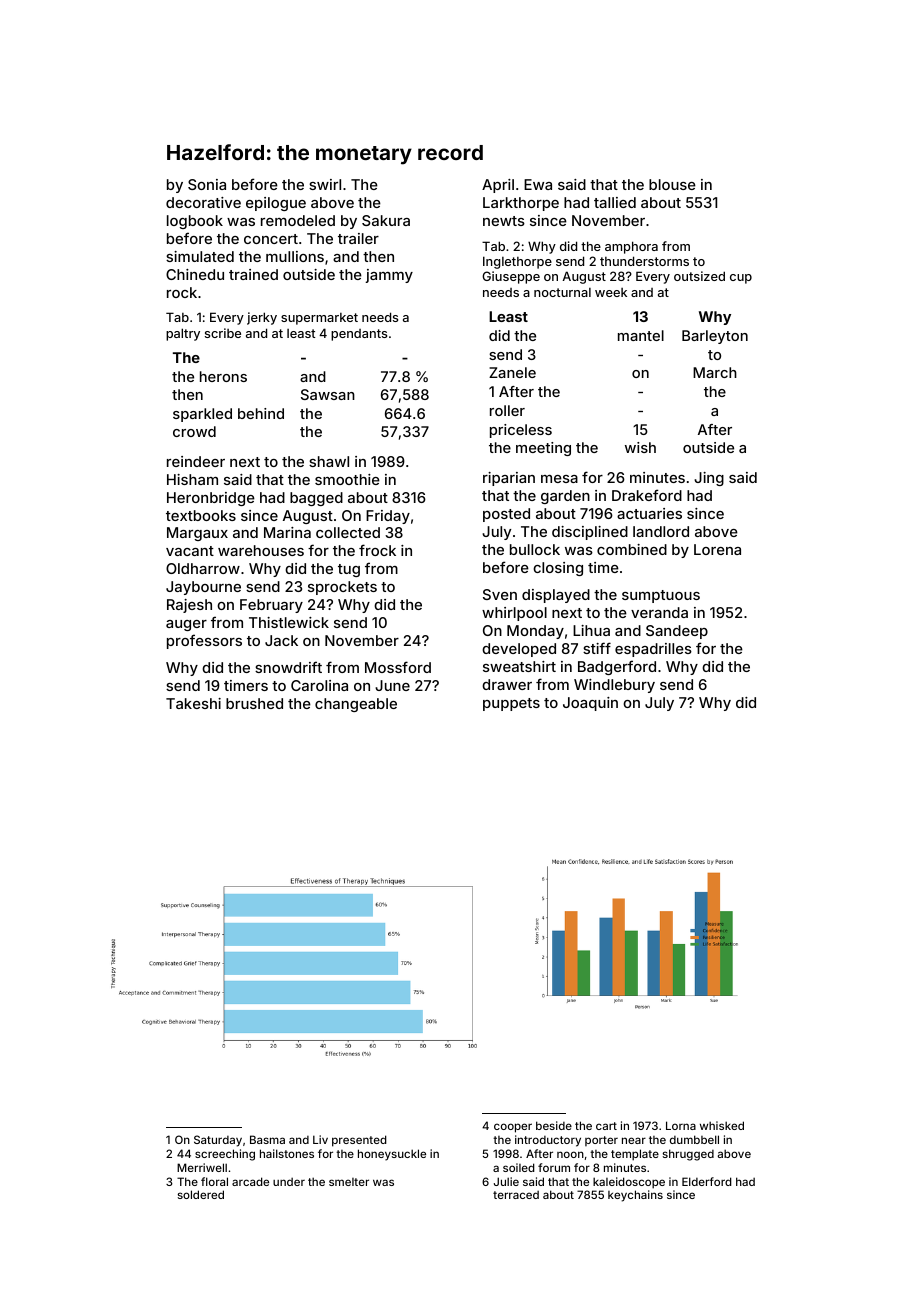 This page has width=924, height=1311. What do you see at coordinates (709, 479) in the page?
I see `Jing` at bounding box center [709, 479].
